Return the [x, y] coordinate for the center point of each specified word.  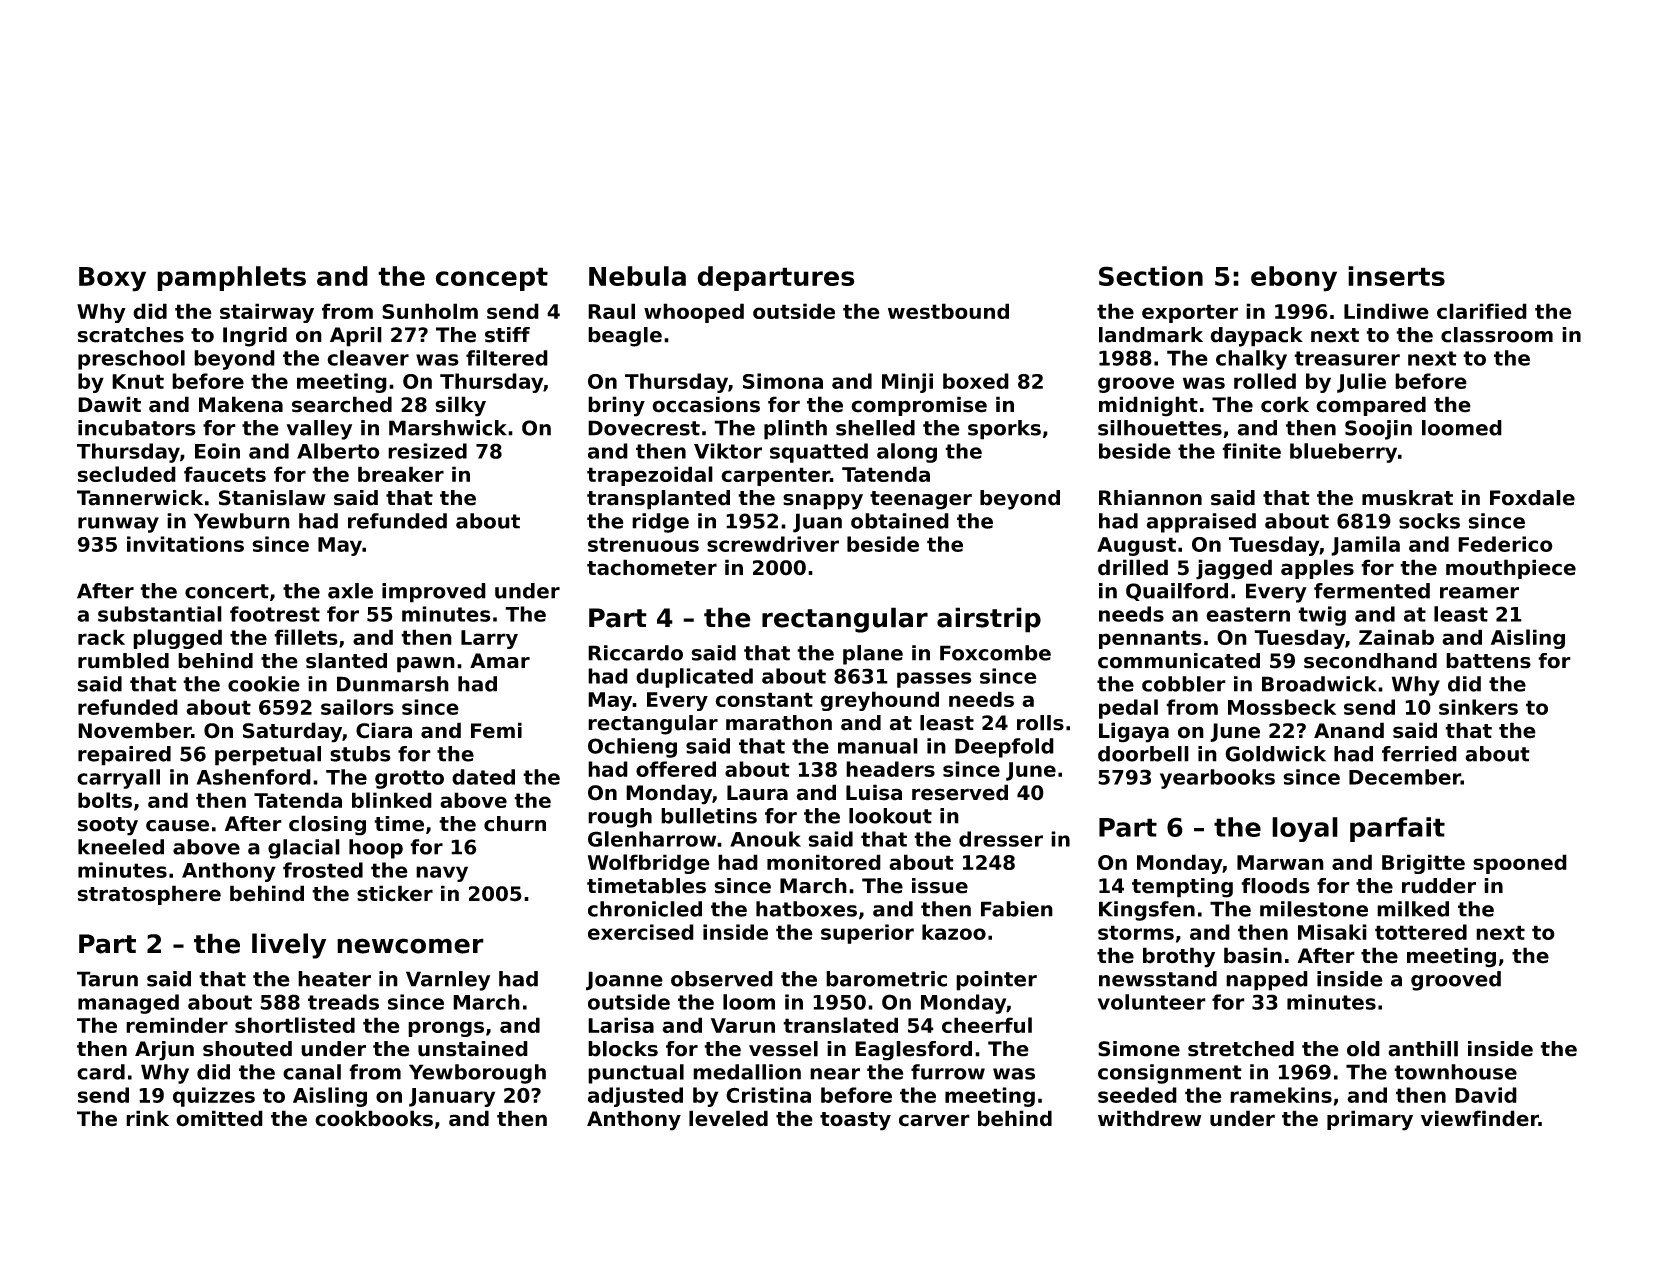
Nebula [637, 276]
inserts [1396, 276]
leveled [728, 1118]
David [1486, 1095]
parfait [1397, 829]
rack [101, 637]
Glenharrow [652, 839]
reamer [1479, 593]
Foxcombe [995, 653]
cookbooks [374, 1118]
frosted [323, 870]
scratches [131, 335]
